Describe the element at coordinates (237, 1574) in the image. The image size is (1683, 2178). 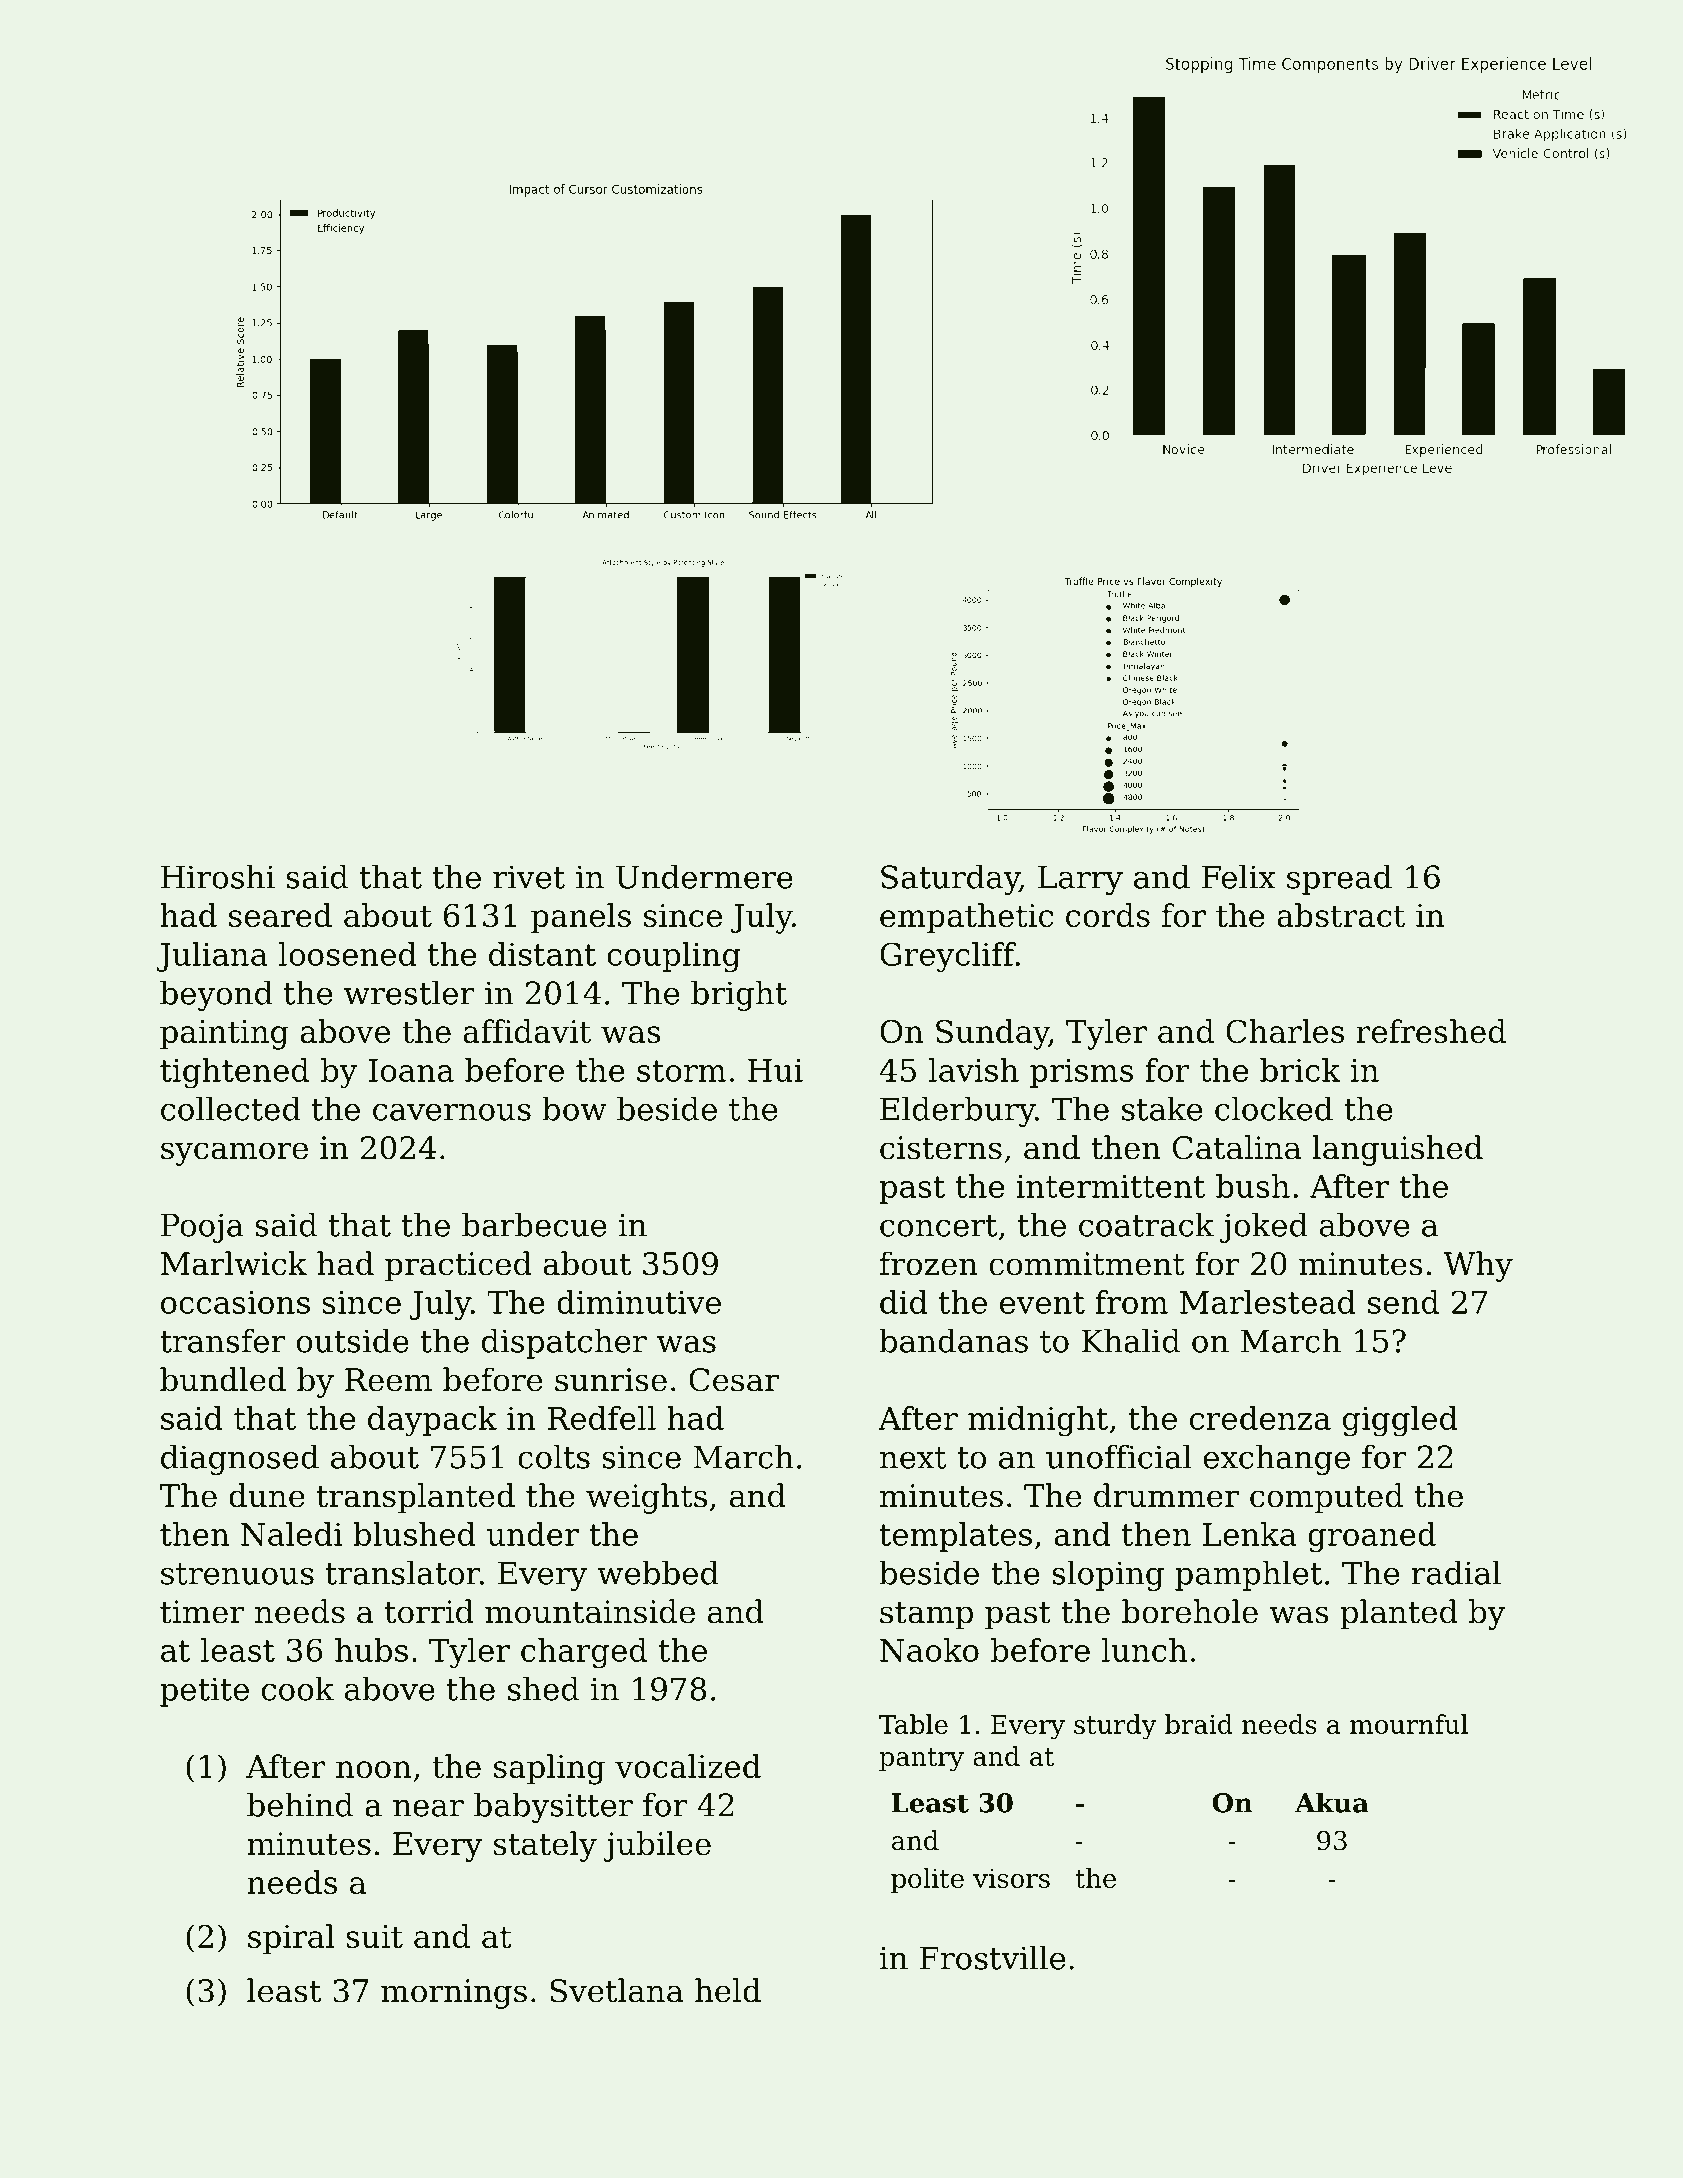
I see `strenuous` at that location.
